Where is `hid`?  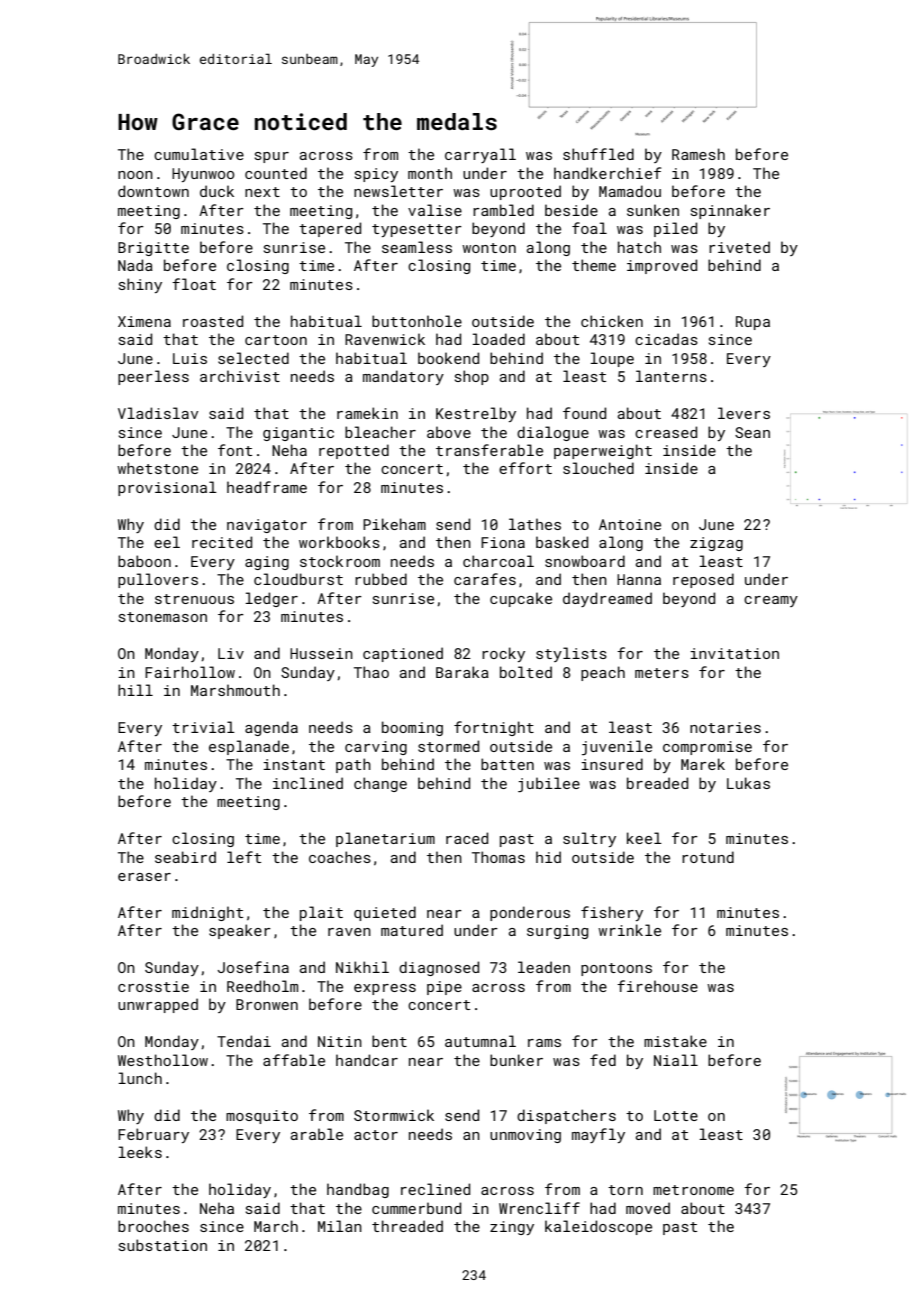
hid is located at coordinates (548, 857).
